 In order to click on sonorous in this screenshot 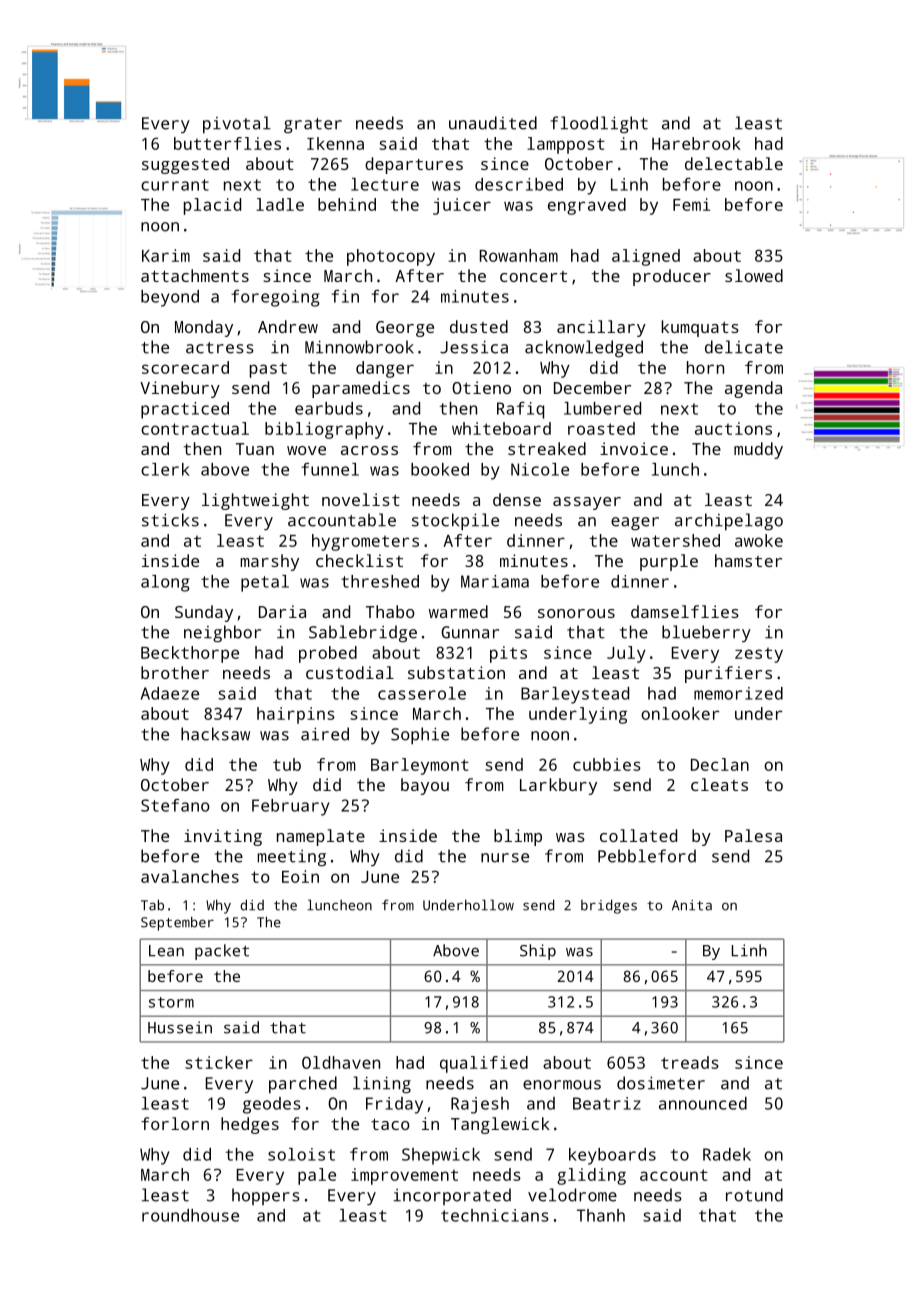, I will do `click(576, 613)`.
